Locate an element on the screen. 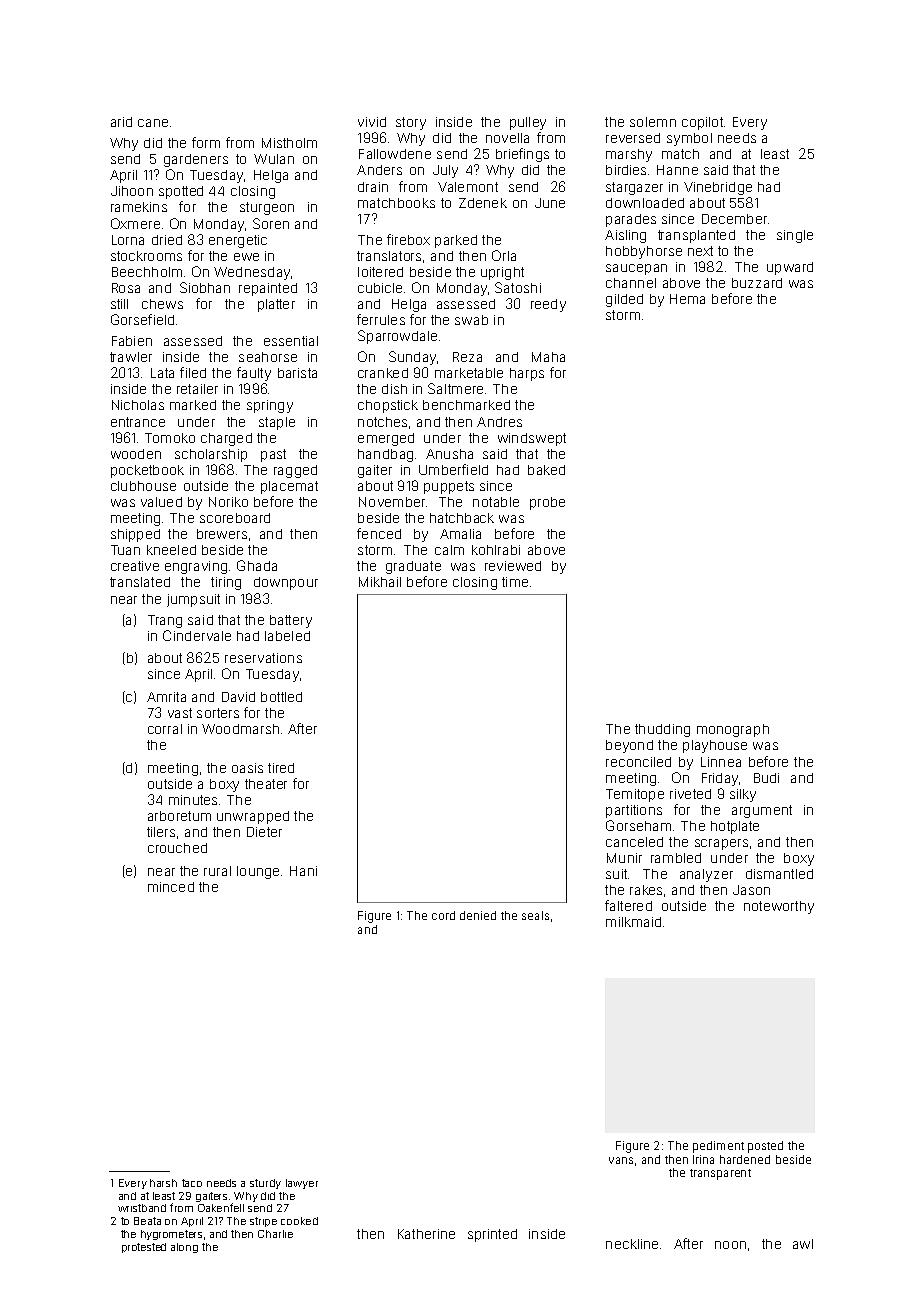 The image size is (924, 1308). cord is located at coordinates (443, 915).
